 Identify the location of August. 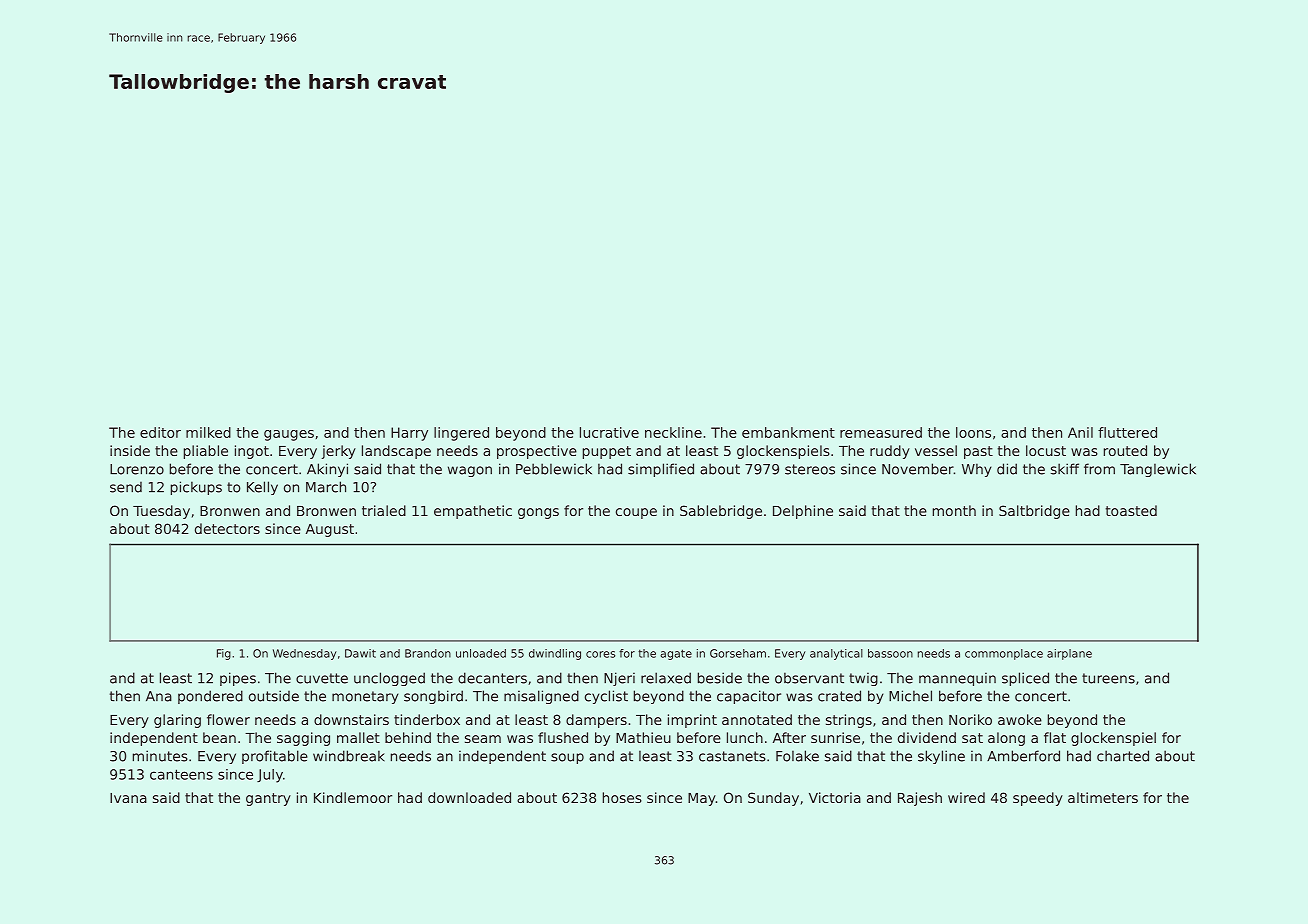
(330, 530).
